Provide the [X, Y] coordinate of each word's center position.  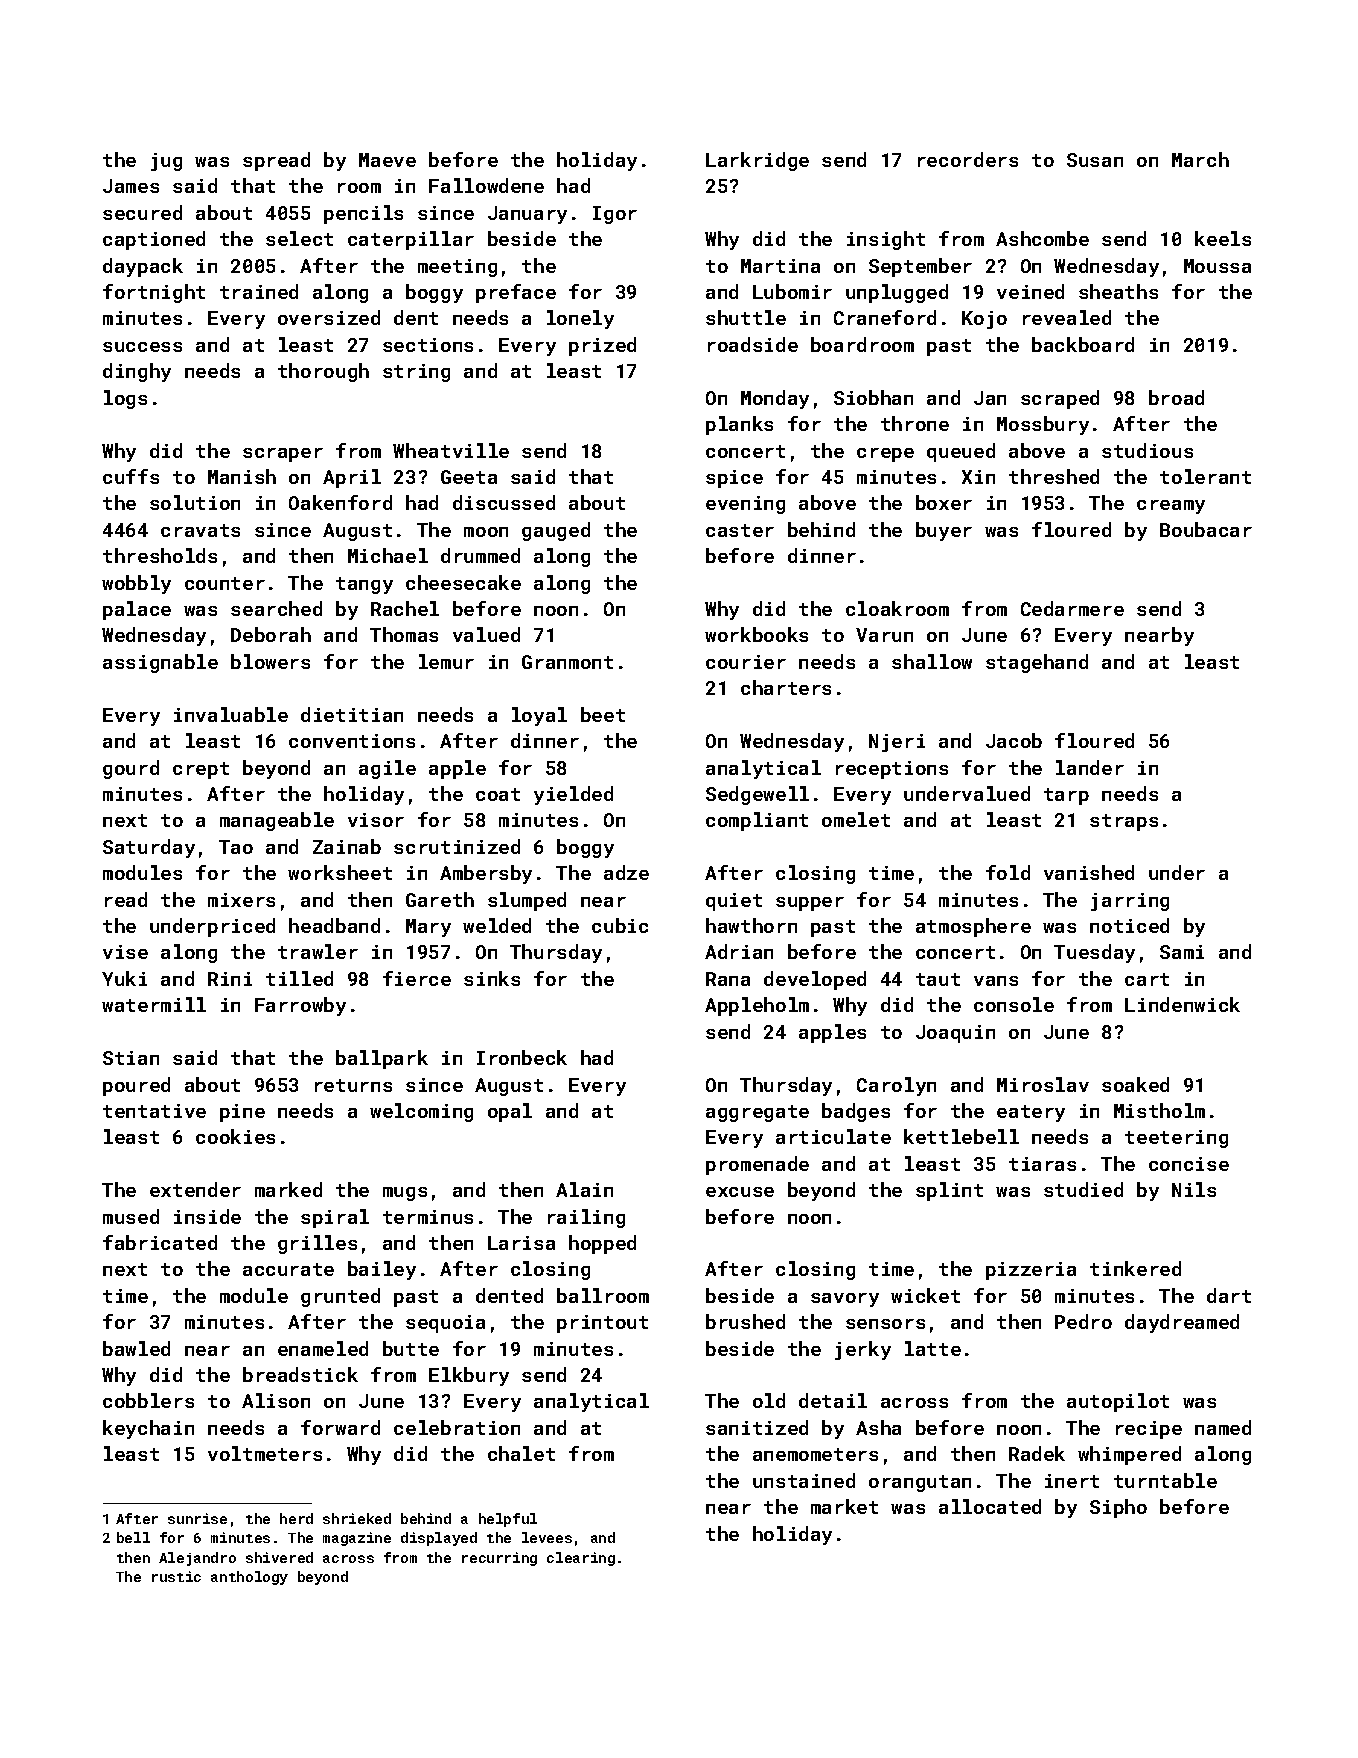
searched [276, 608]
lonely [580, 319]
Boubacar [1206, 529]
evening [745, 505]
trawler [318, 951]
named [1223, 1427]
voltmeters [265, 1453]
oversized [329, 317]
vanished [1089, 872]
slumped [527, 901]
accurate [288, 1269]
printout [602, 1324]
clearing [581, 1559]
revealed [1067, 317]
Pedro [1083, 1321]
